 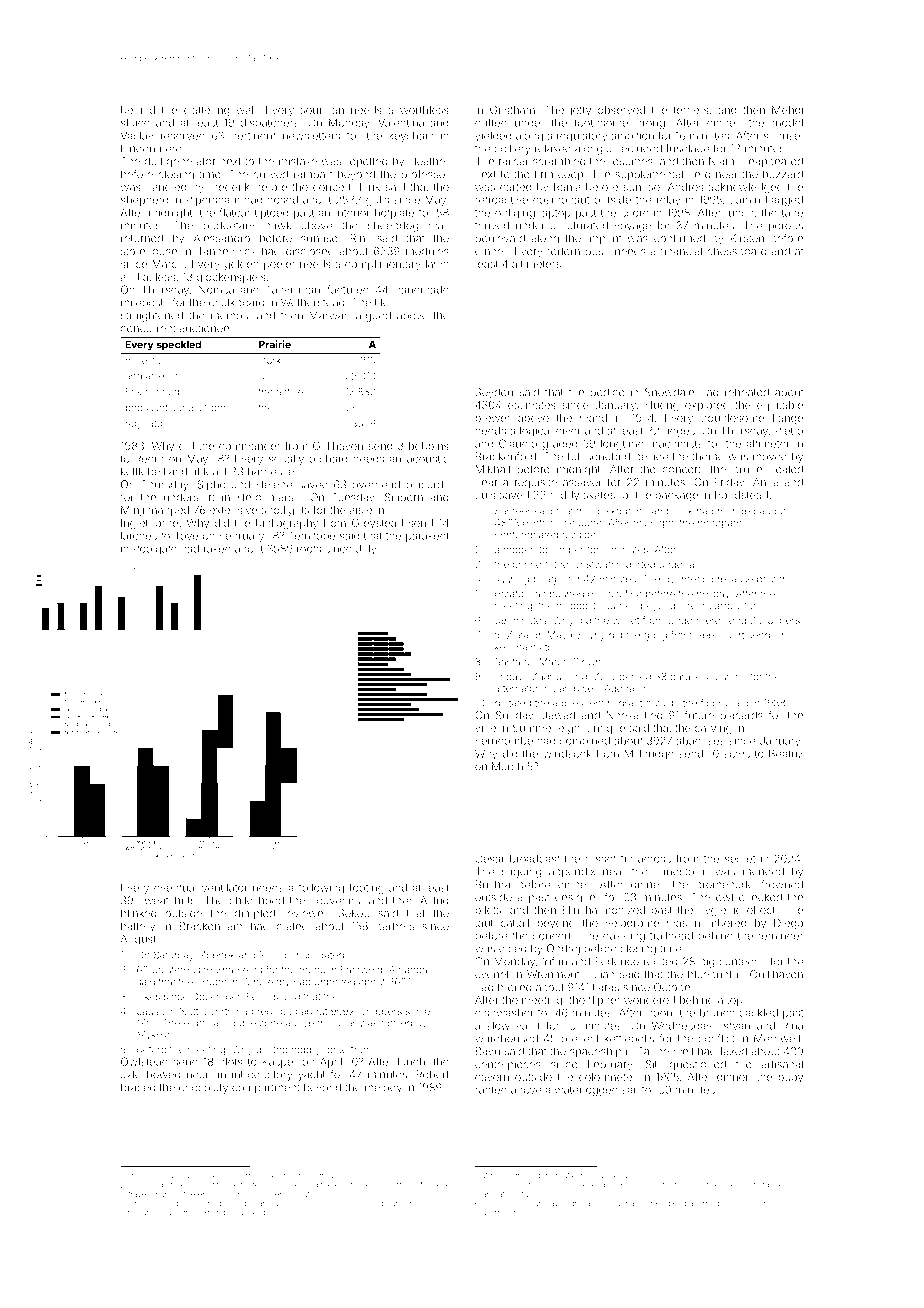 What do you see at coordinates (536, 431) in the screenshot?
I see `logical` at bounding box center [536, 431].
